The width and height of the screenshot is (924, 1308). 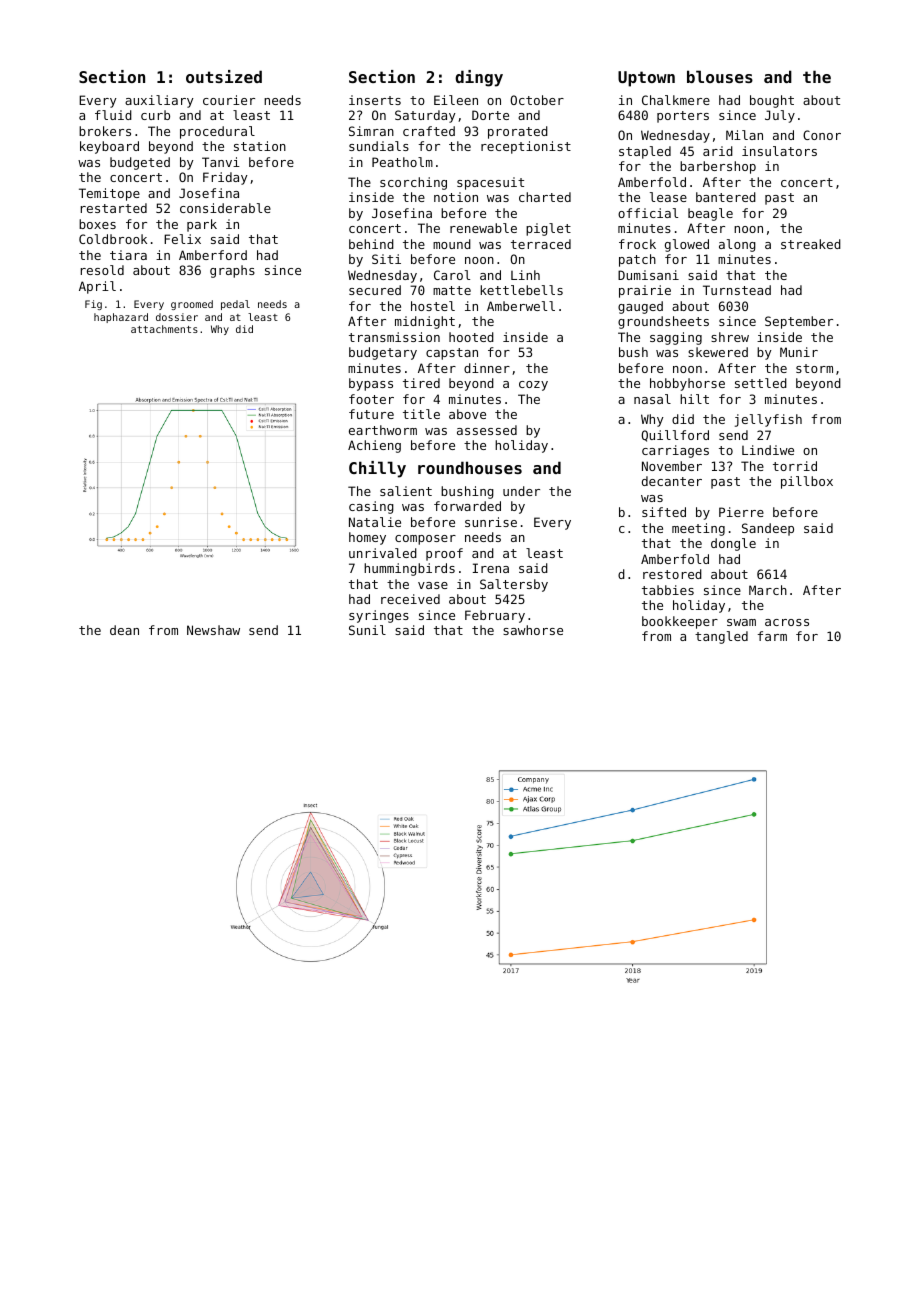 I want to click on Munir, so click(x=799, y=352).
